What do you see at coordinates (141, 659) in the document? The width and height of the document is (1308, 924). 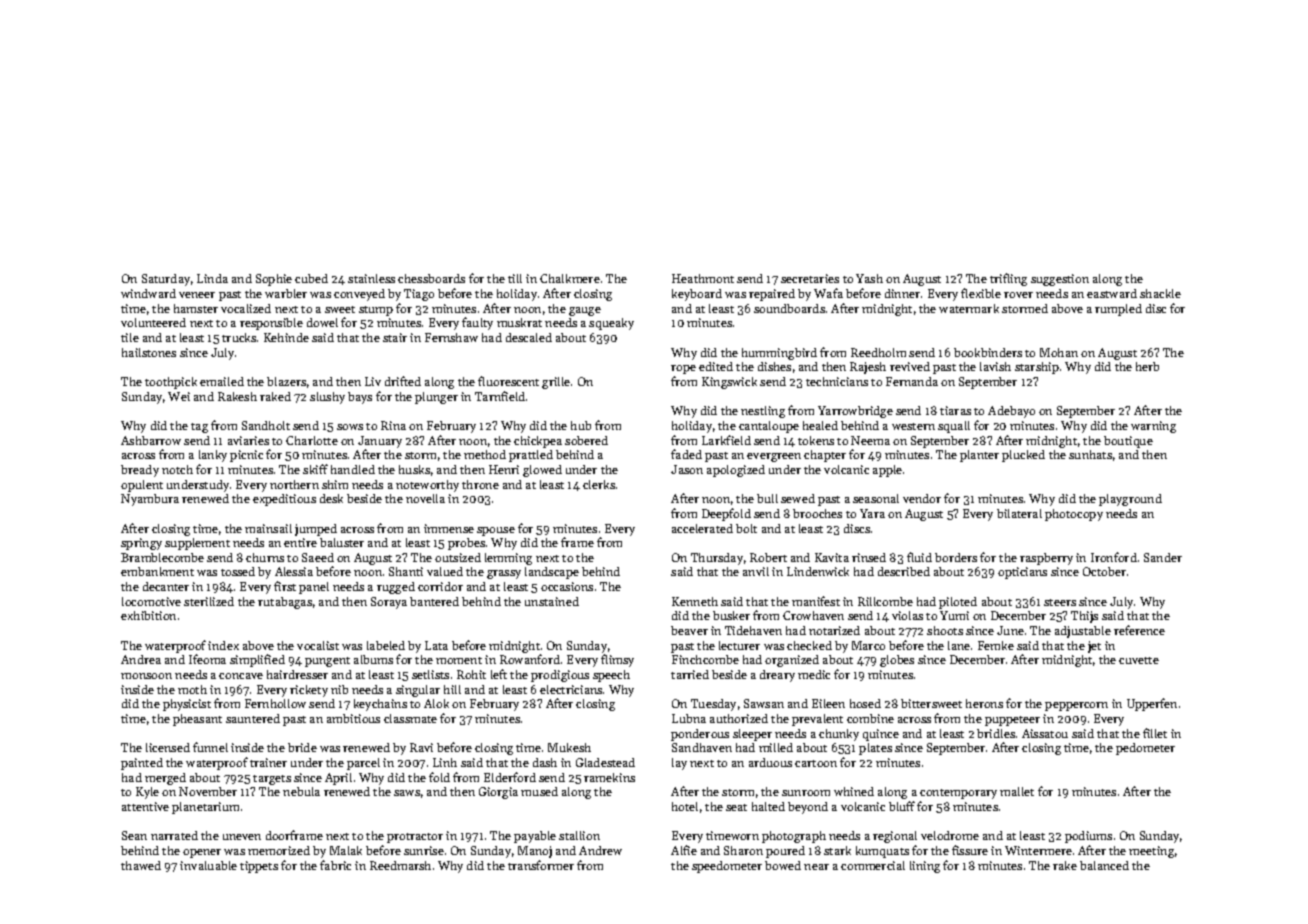 I see `Andrea` at bounding box center [141, 659].
